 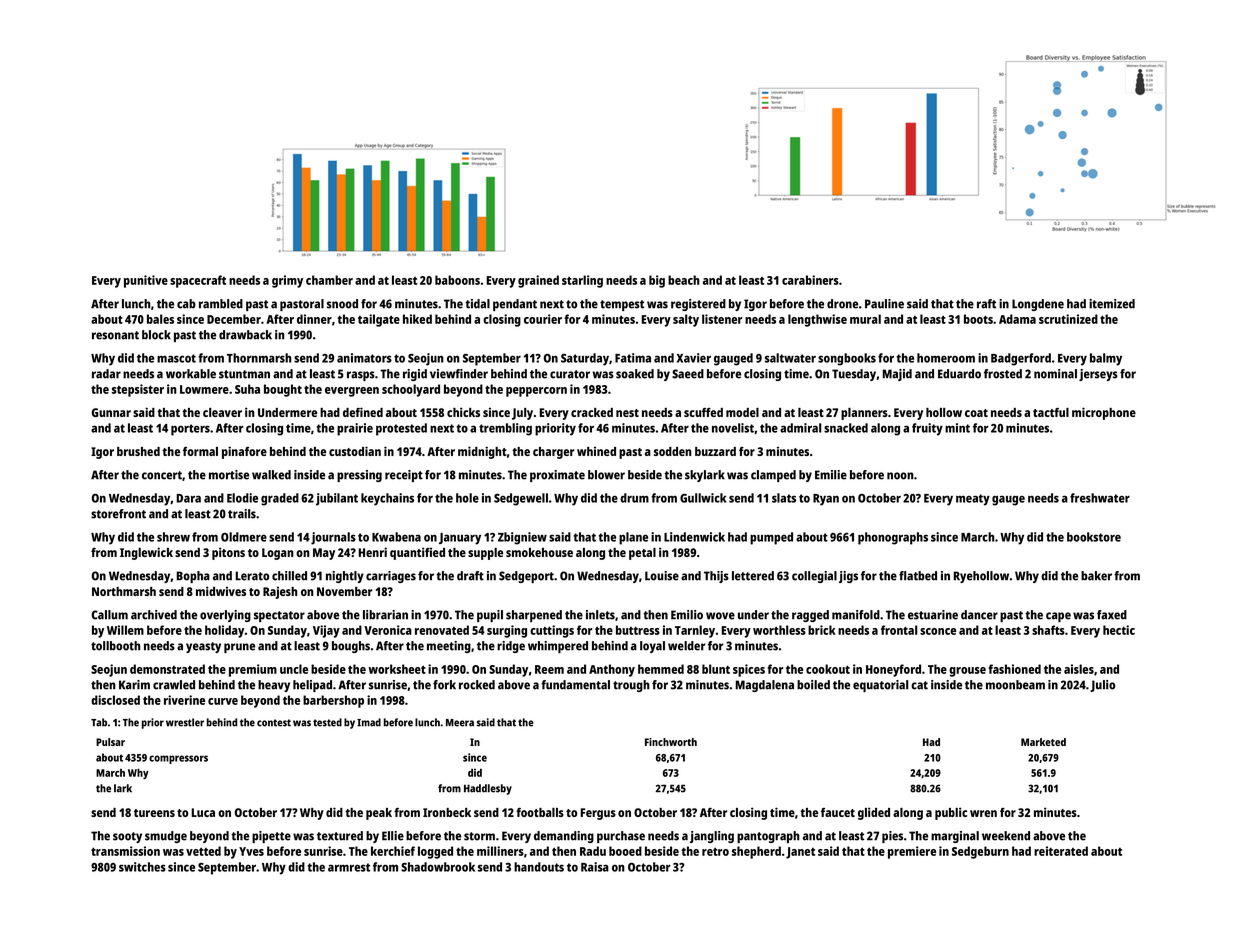 I want to click on Finchworth, so click(x=671, y=742).
